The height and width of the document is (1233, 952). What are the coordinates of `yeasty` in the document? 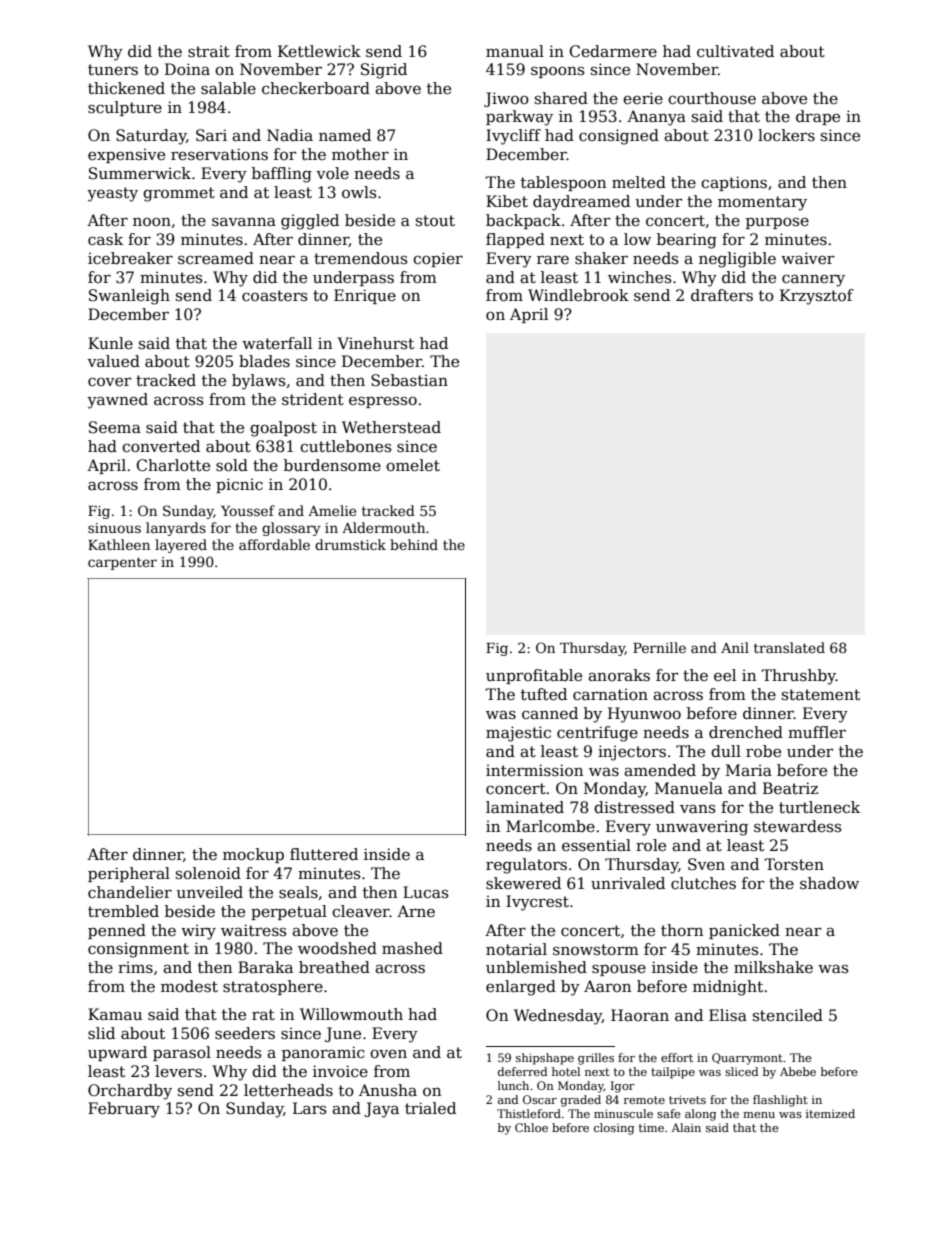 It's located at (112, 194).
